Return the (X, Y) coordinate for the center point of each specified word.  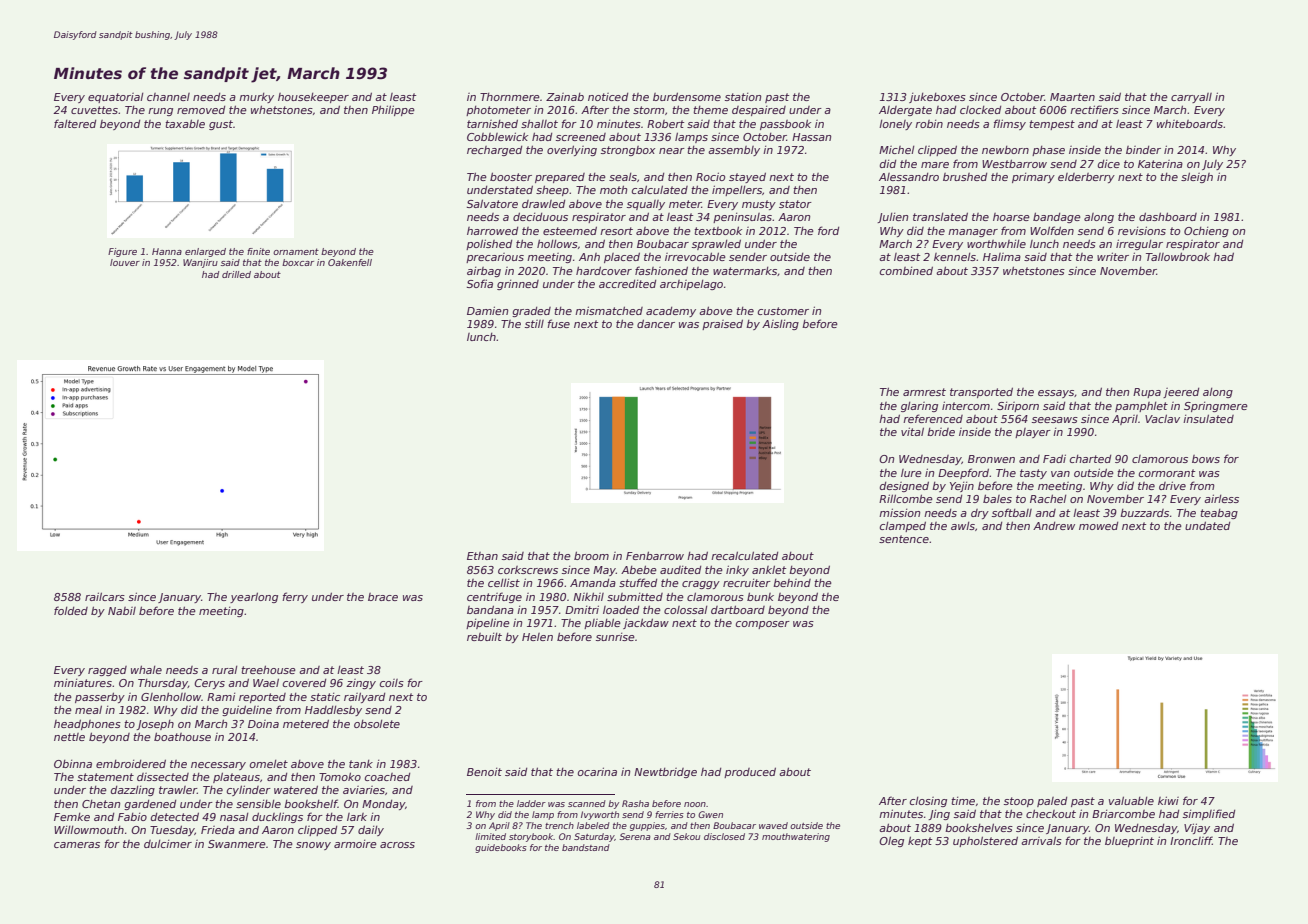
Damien (487, 310)
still (534, 324)
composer (763, 625)
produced (750, 772)
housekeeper (313, 98)
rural (225, 670)
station (743, 97)
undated (1207, 525)
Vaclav (1162, 418)
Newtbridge (665, 773)
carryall (1191, 98)
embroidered (131, 763)
